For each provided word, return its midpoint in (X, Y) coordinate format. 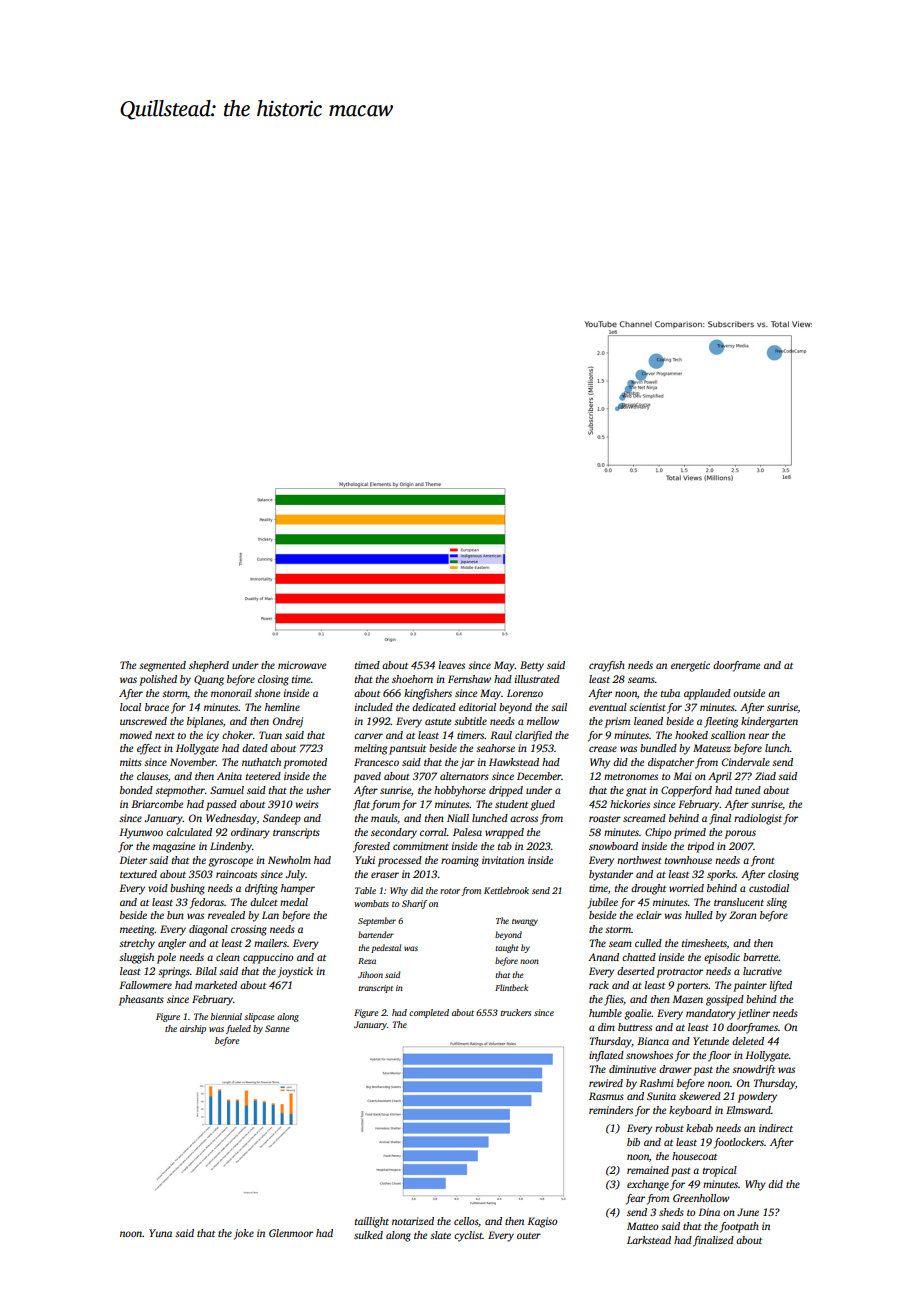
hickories (630, 804)
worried (686, 888)
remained (648, 1170)
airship (193, 1029)
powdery (757, 1097)
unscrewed (143, 721)
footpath (739, 1227)
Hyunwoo (141, 833)
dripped (506, 791)
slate (440, 1235)
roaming (460, 861)
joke (244, 1234)
